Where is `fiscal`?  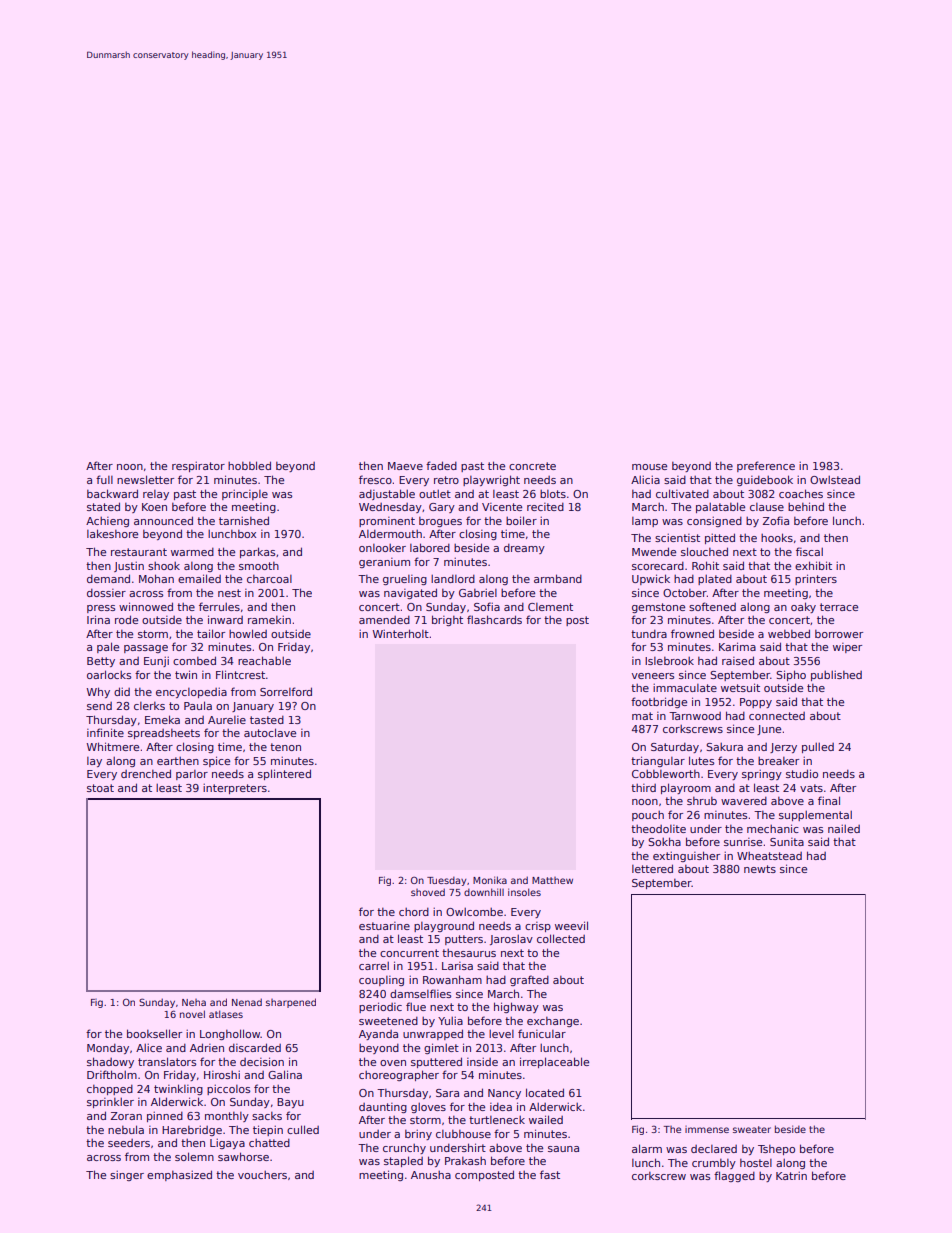 fiscal is located at coordinates (809, 551).
